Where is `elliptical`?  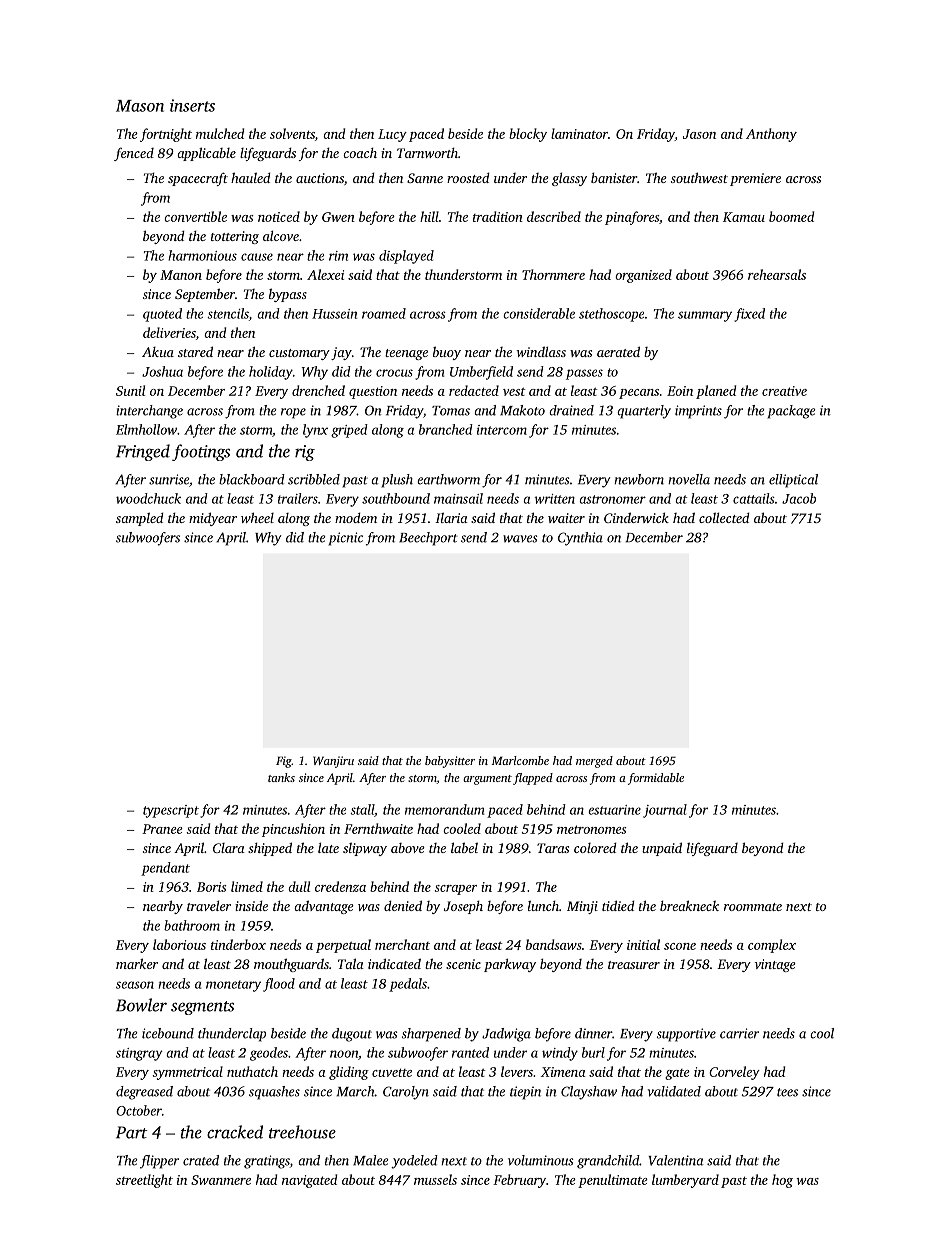 elliptical is located at coordinates (793, 481).
